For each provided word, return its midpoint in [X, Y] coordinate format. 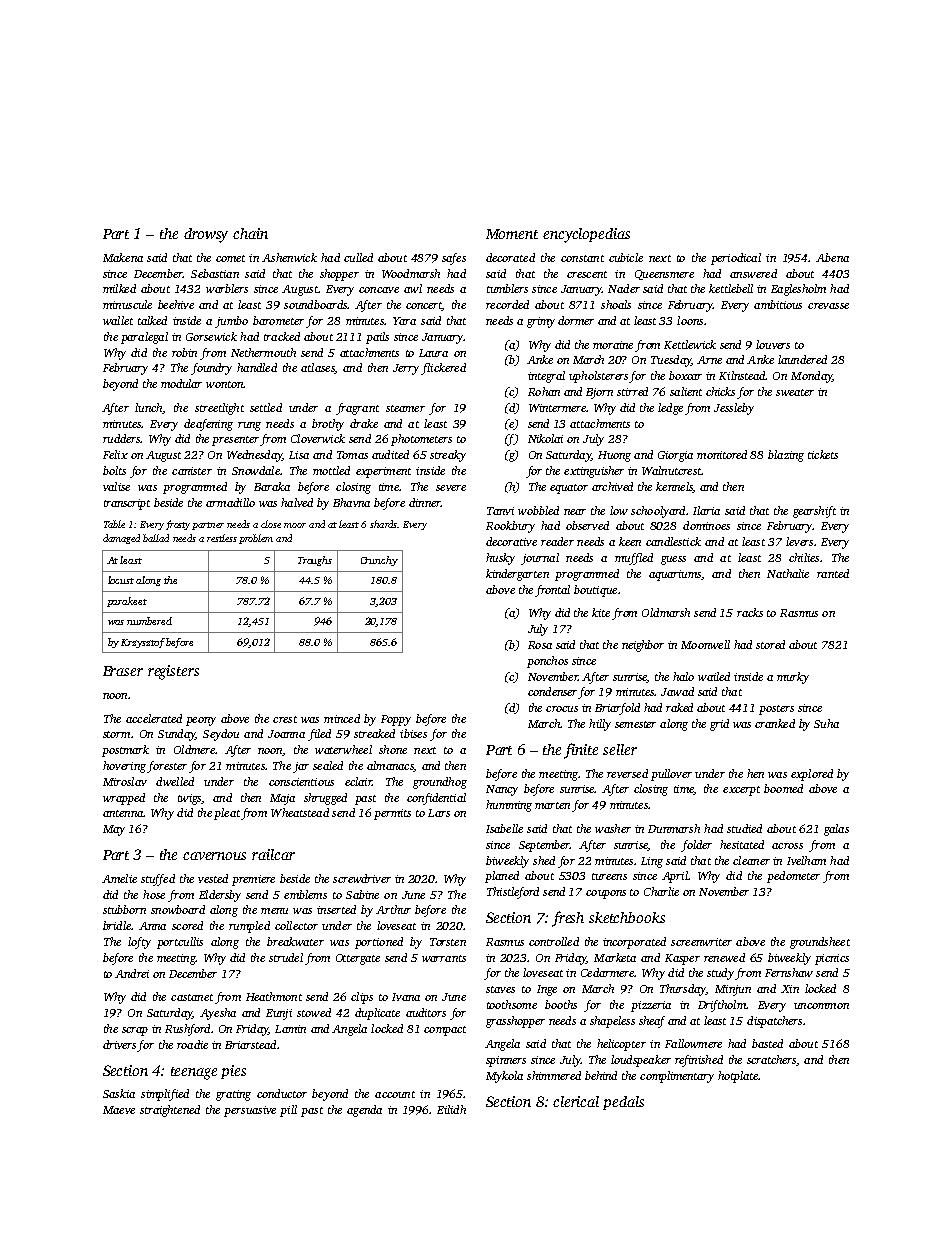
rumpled [249, 927]
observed [587, 525]
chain [250, 233]
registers [173, 672]
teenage [194, 1073]
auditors [426, 1012]
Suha [826, 723]
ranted [833, 573]
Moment [512, 234]
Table [114, 524]
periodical [736, 259]
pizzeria [651, 1006]
